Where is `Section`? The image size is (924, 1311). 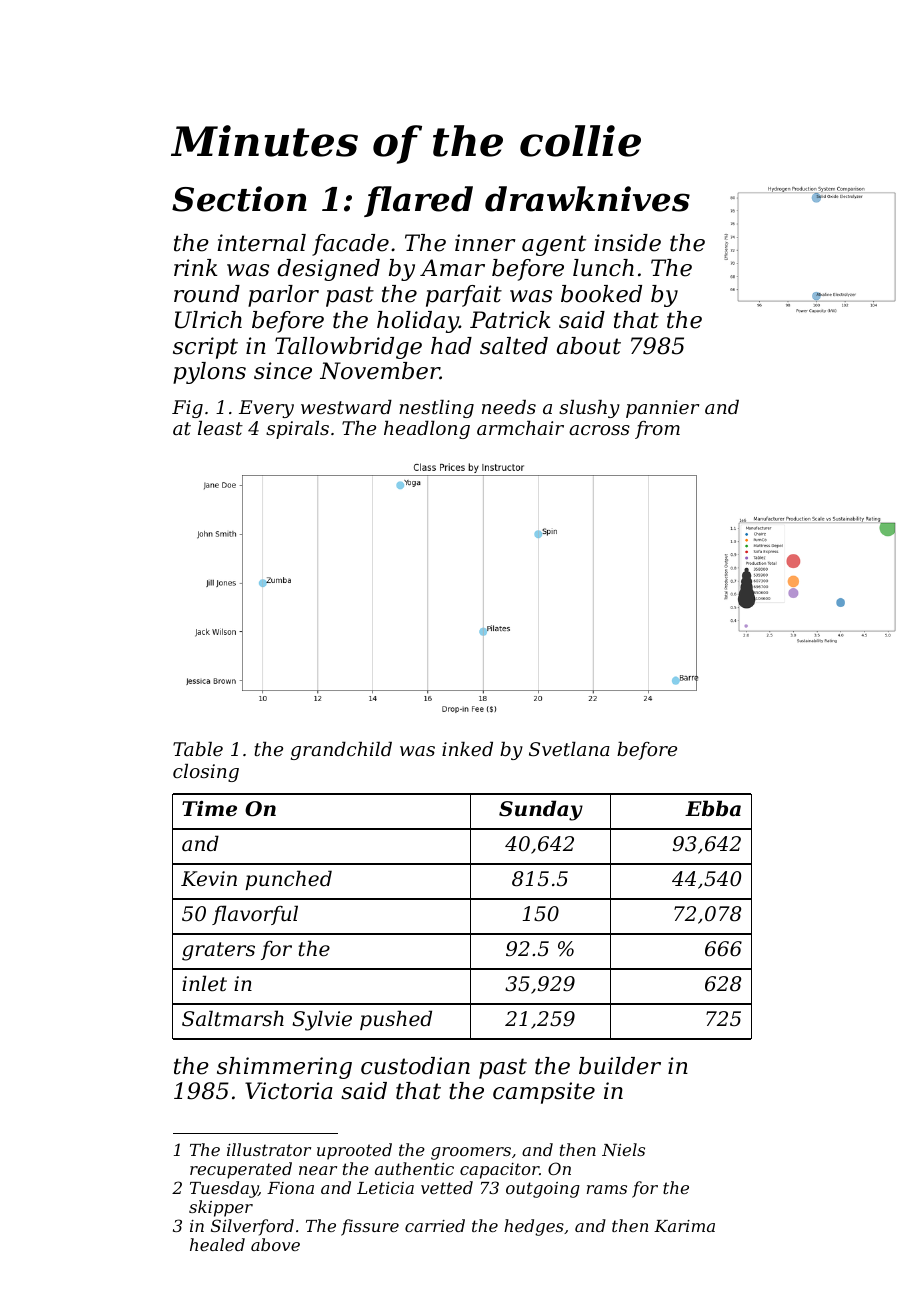 Section is located at coordinates (239, 199).
